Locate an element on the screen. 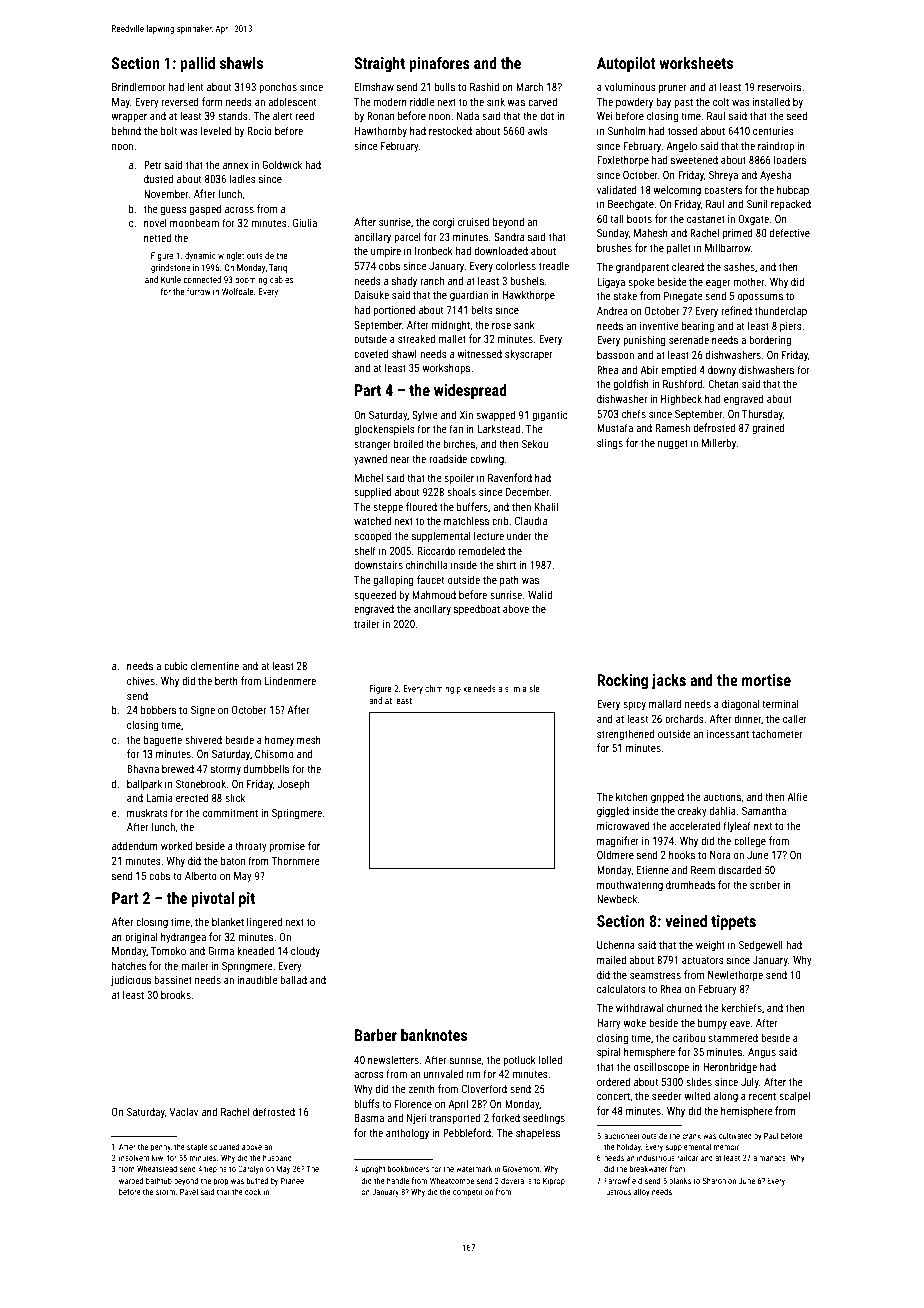 The image size is (924, 1308). coveted is located at coordinates (371, 353).
